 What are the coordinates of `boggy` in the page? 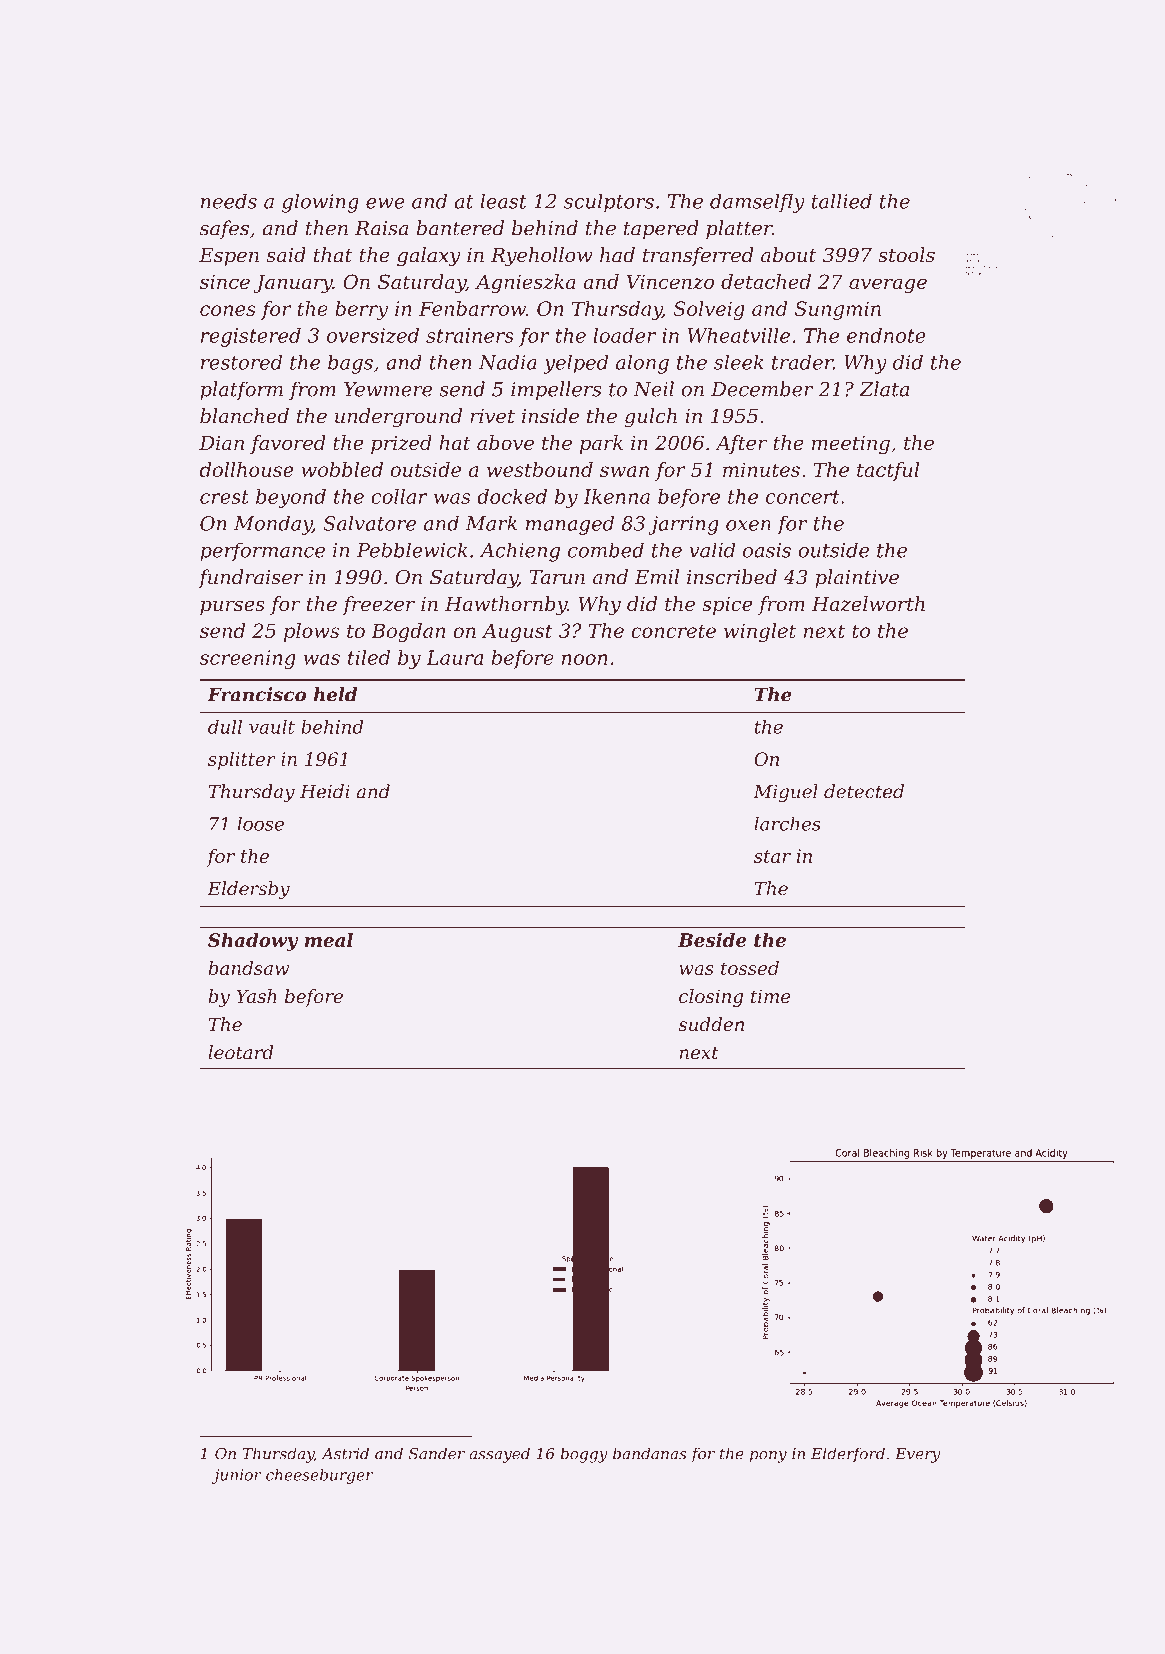 It's located at (584, 1455).
